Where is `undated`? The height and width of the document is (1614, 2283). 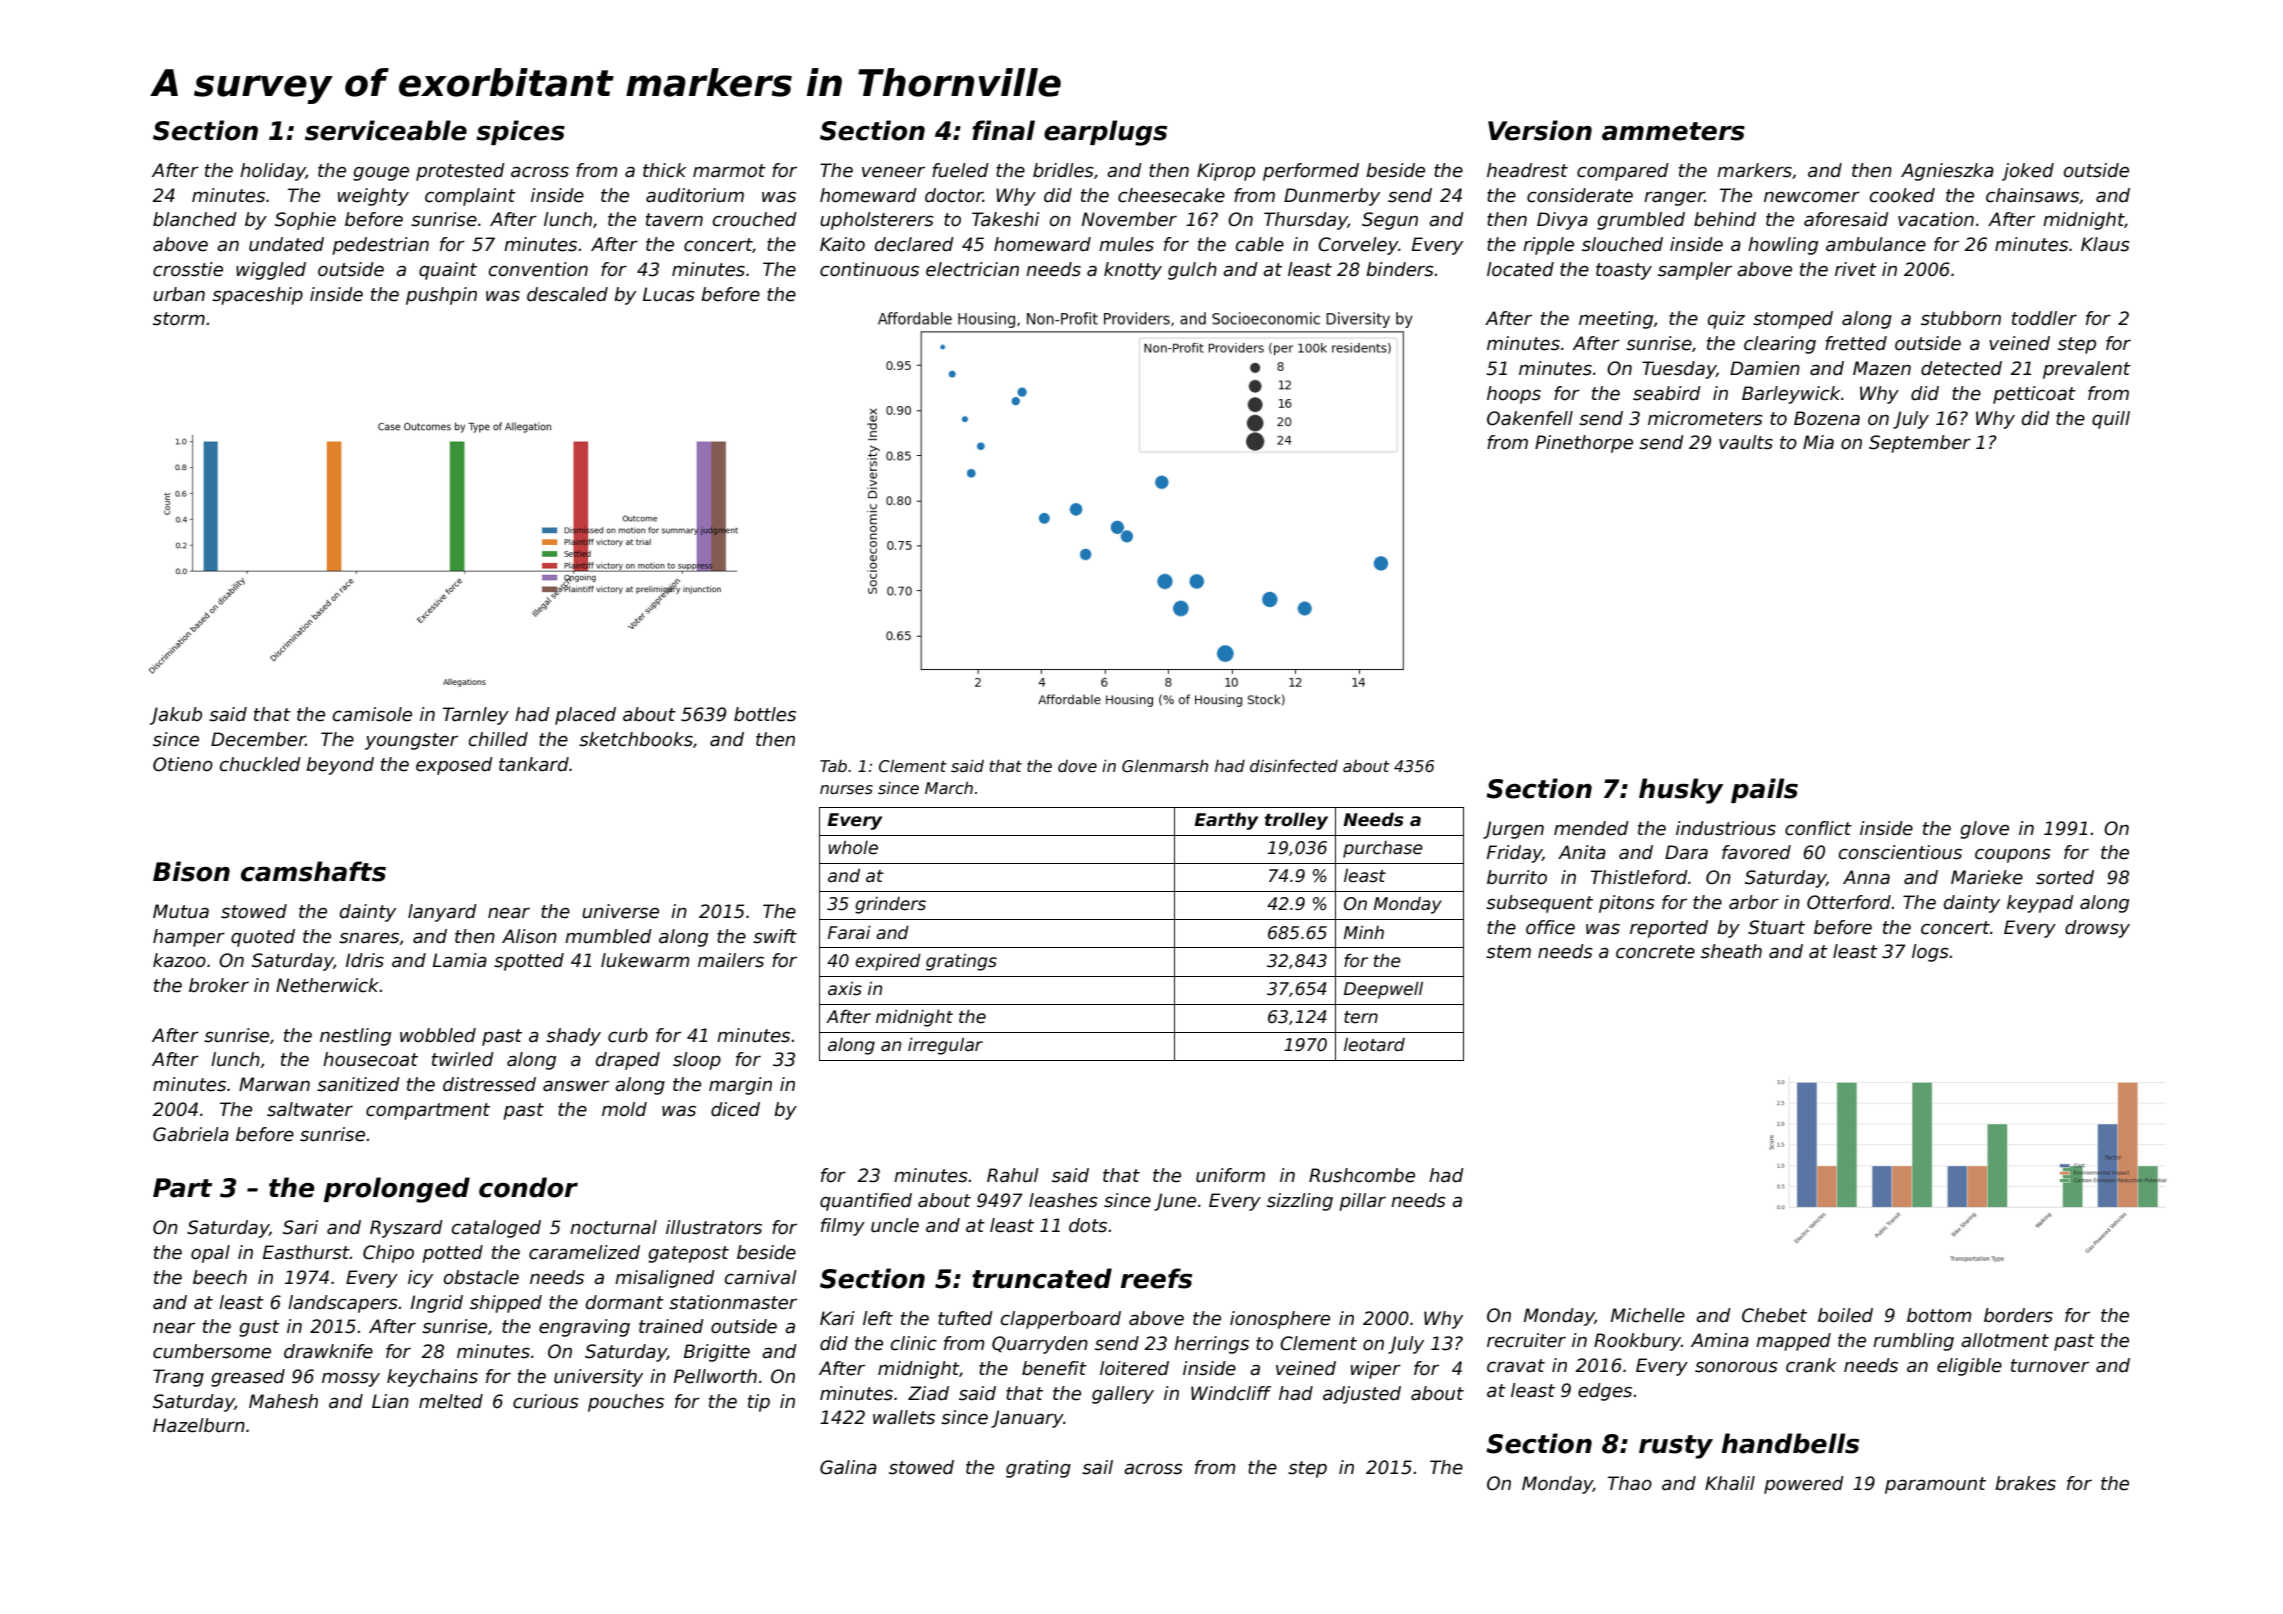 undated is located at coordinates (286, 244).
